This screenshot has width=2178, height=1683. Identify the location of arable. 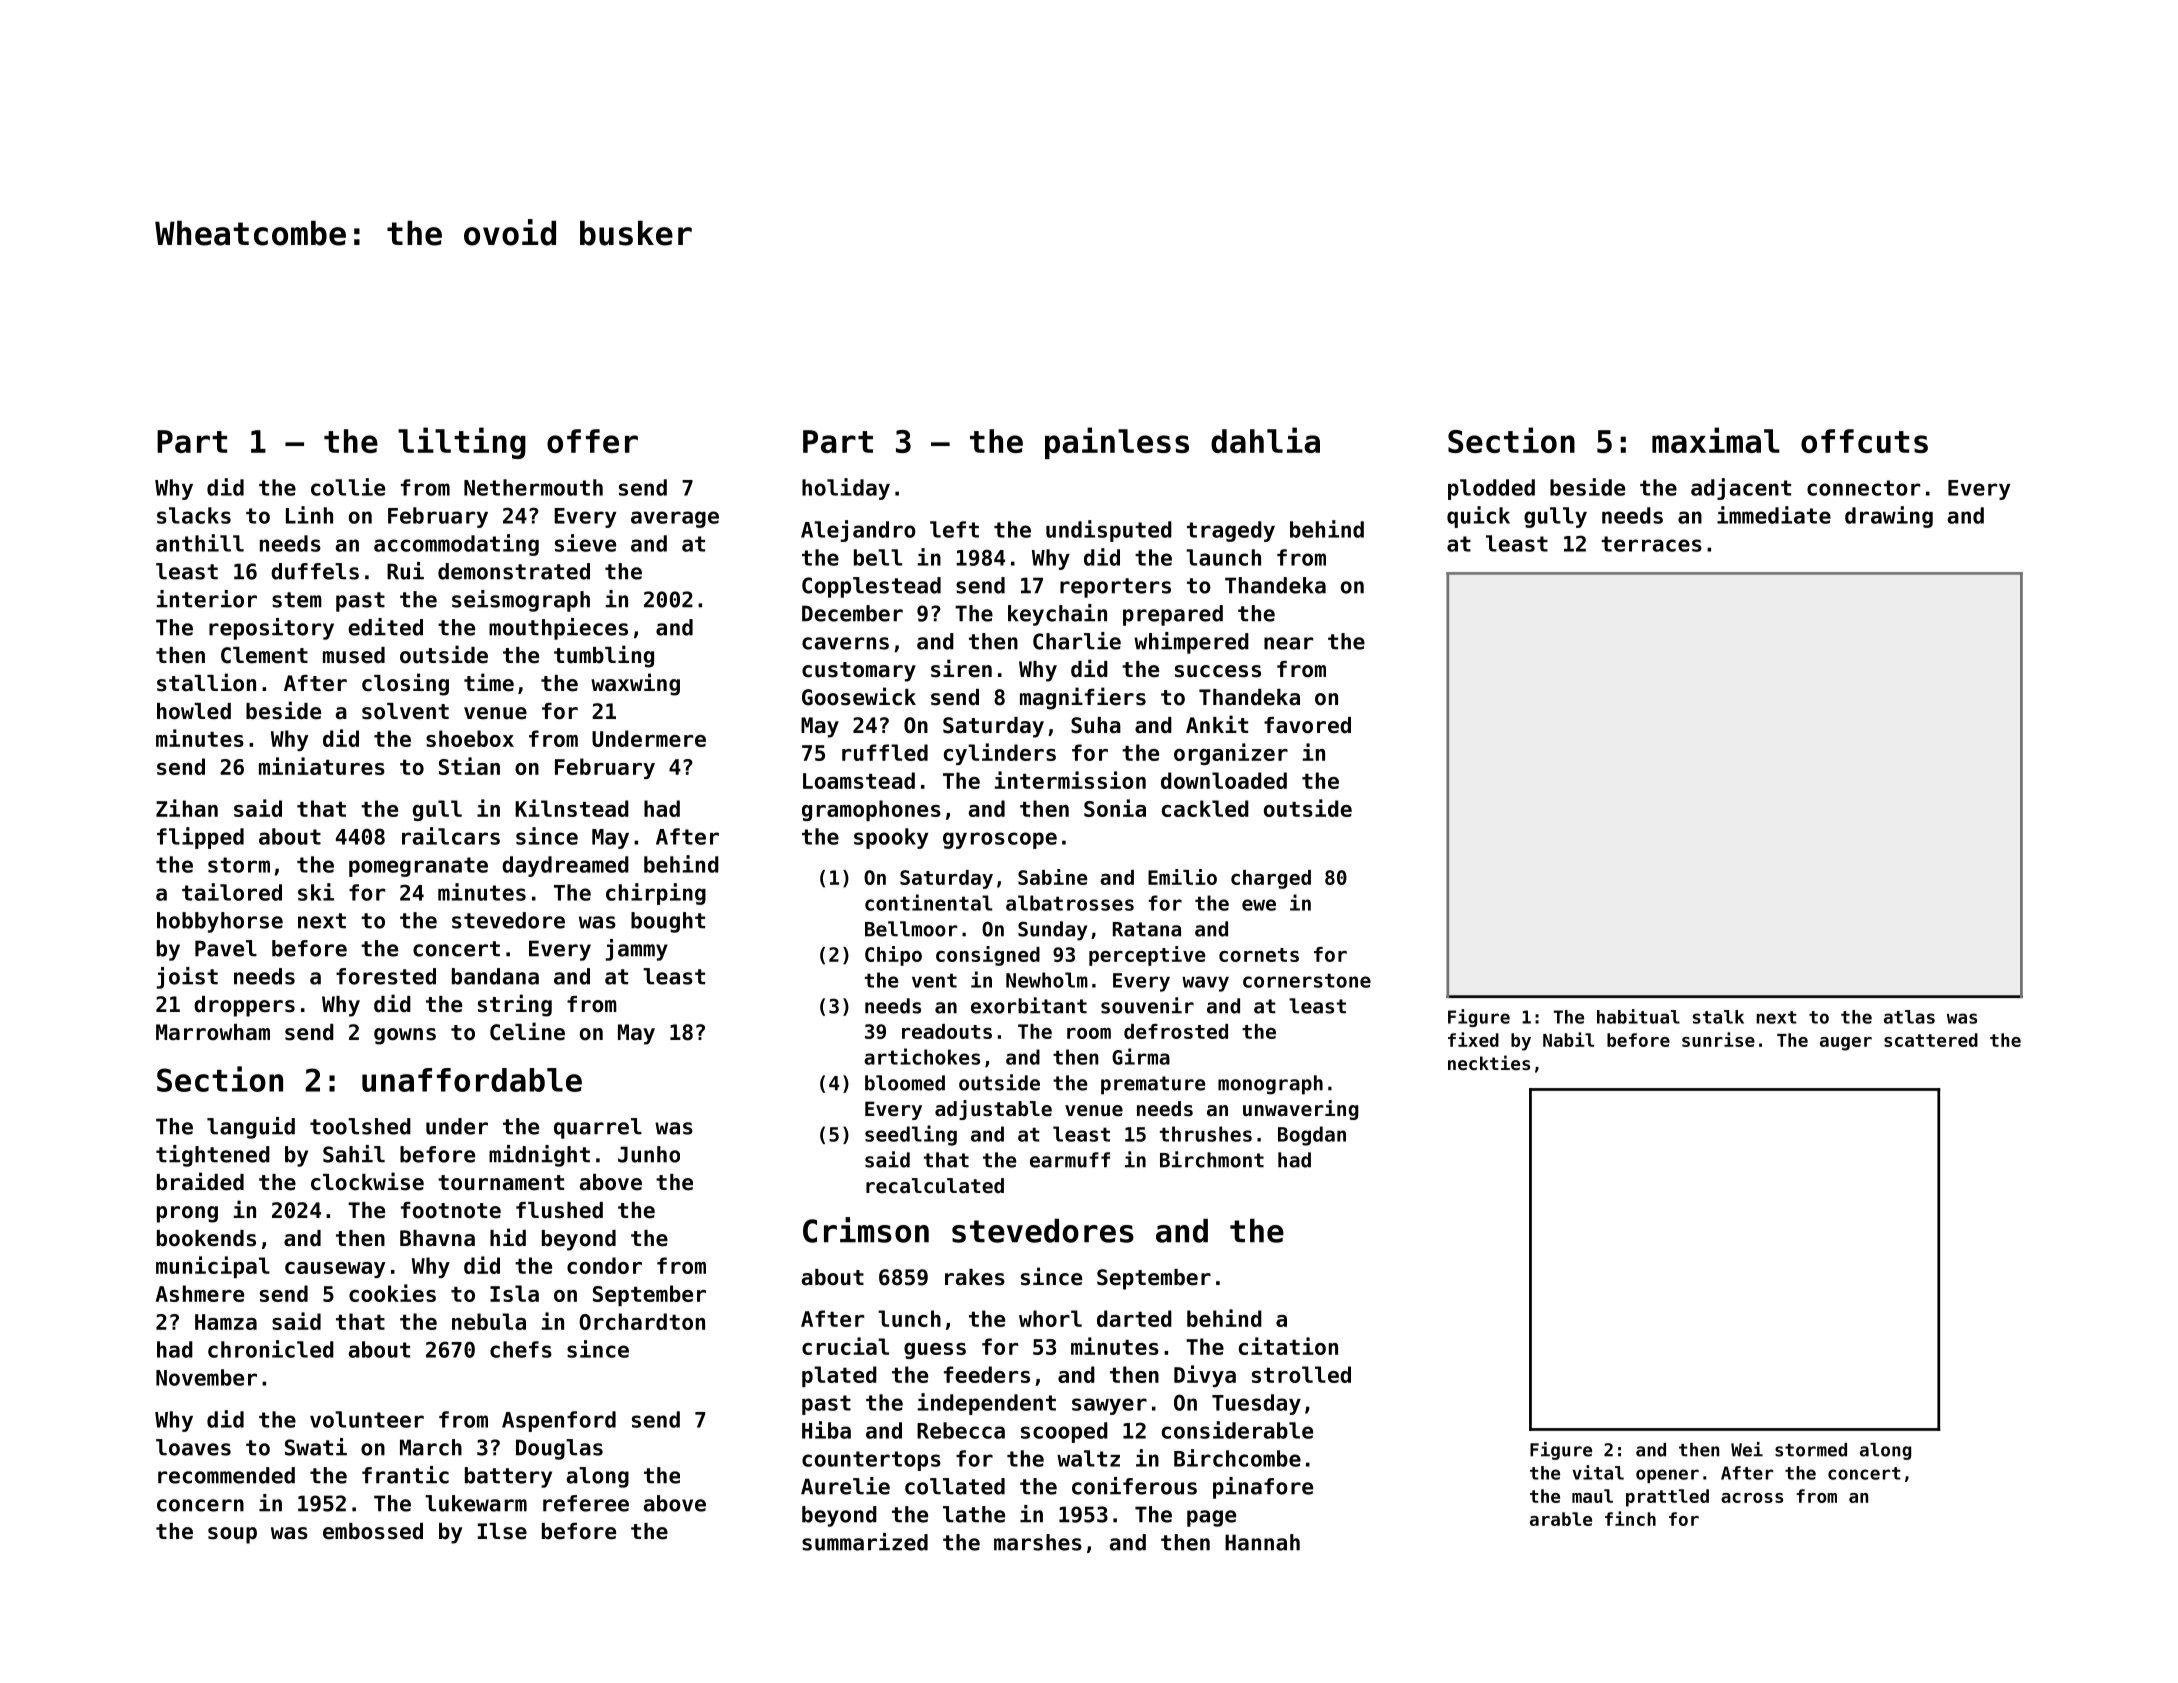
(1561, 1519).
